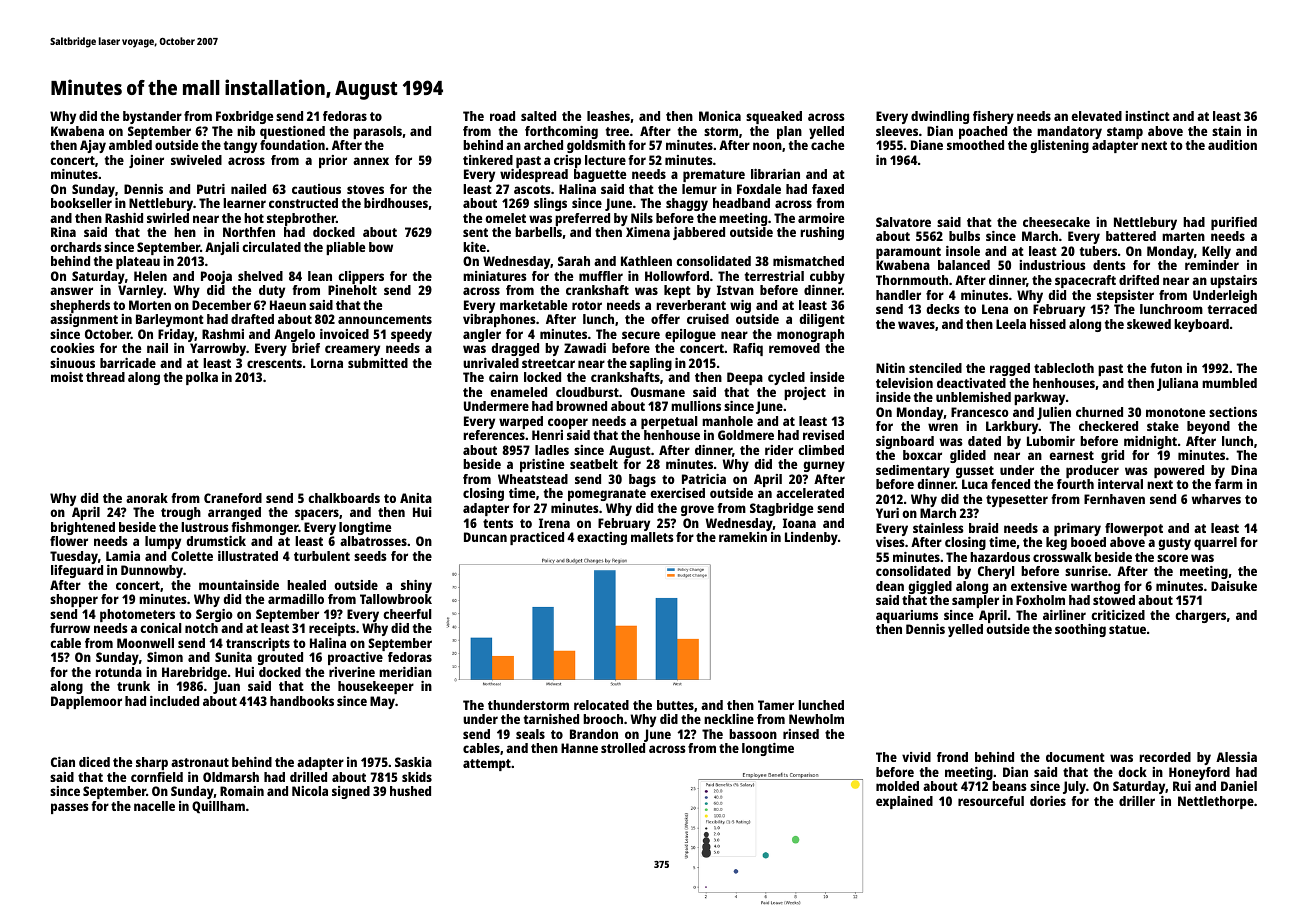  What do you see at coordinates (1149, 324) in the screenshot?
I see `skewed` at bounding box center [1149, 324].
